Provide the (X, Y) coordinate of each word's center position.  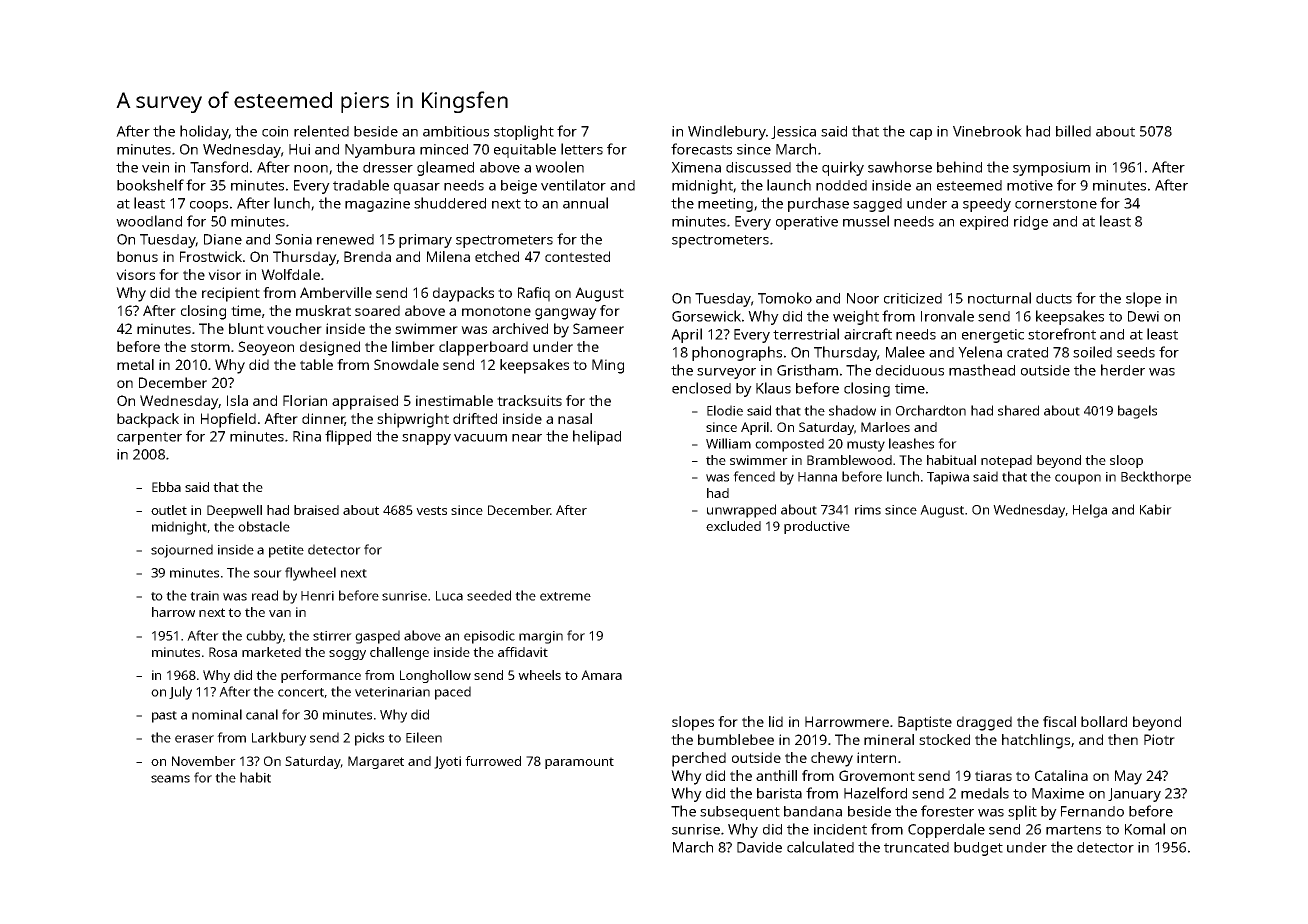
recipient (231, 294)
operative (807, 223)
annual (585, 203)
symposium (1051, 169)
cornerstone (1056, 204)
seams (170, 779)
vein (155, 167)
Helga (1090, 511)
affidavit (523, 652)
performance (321, 676)
